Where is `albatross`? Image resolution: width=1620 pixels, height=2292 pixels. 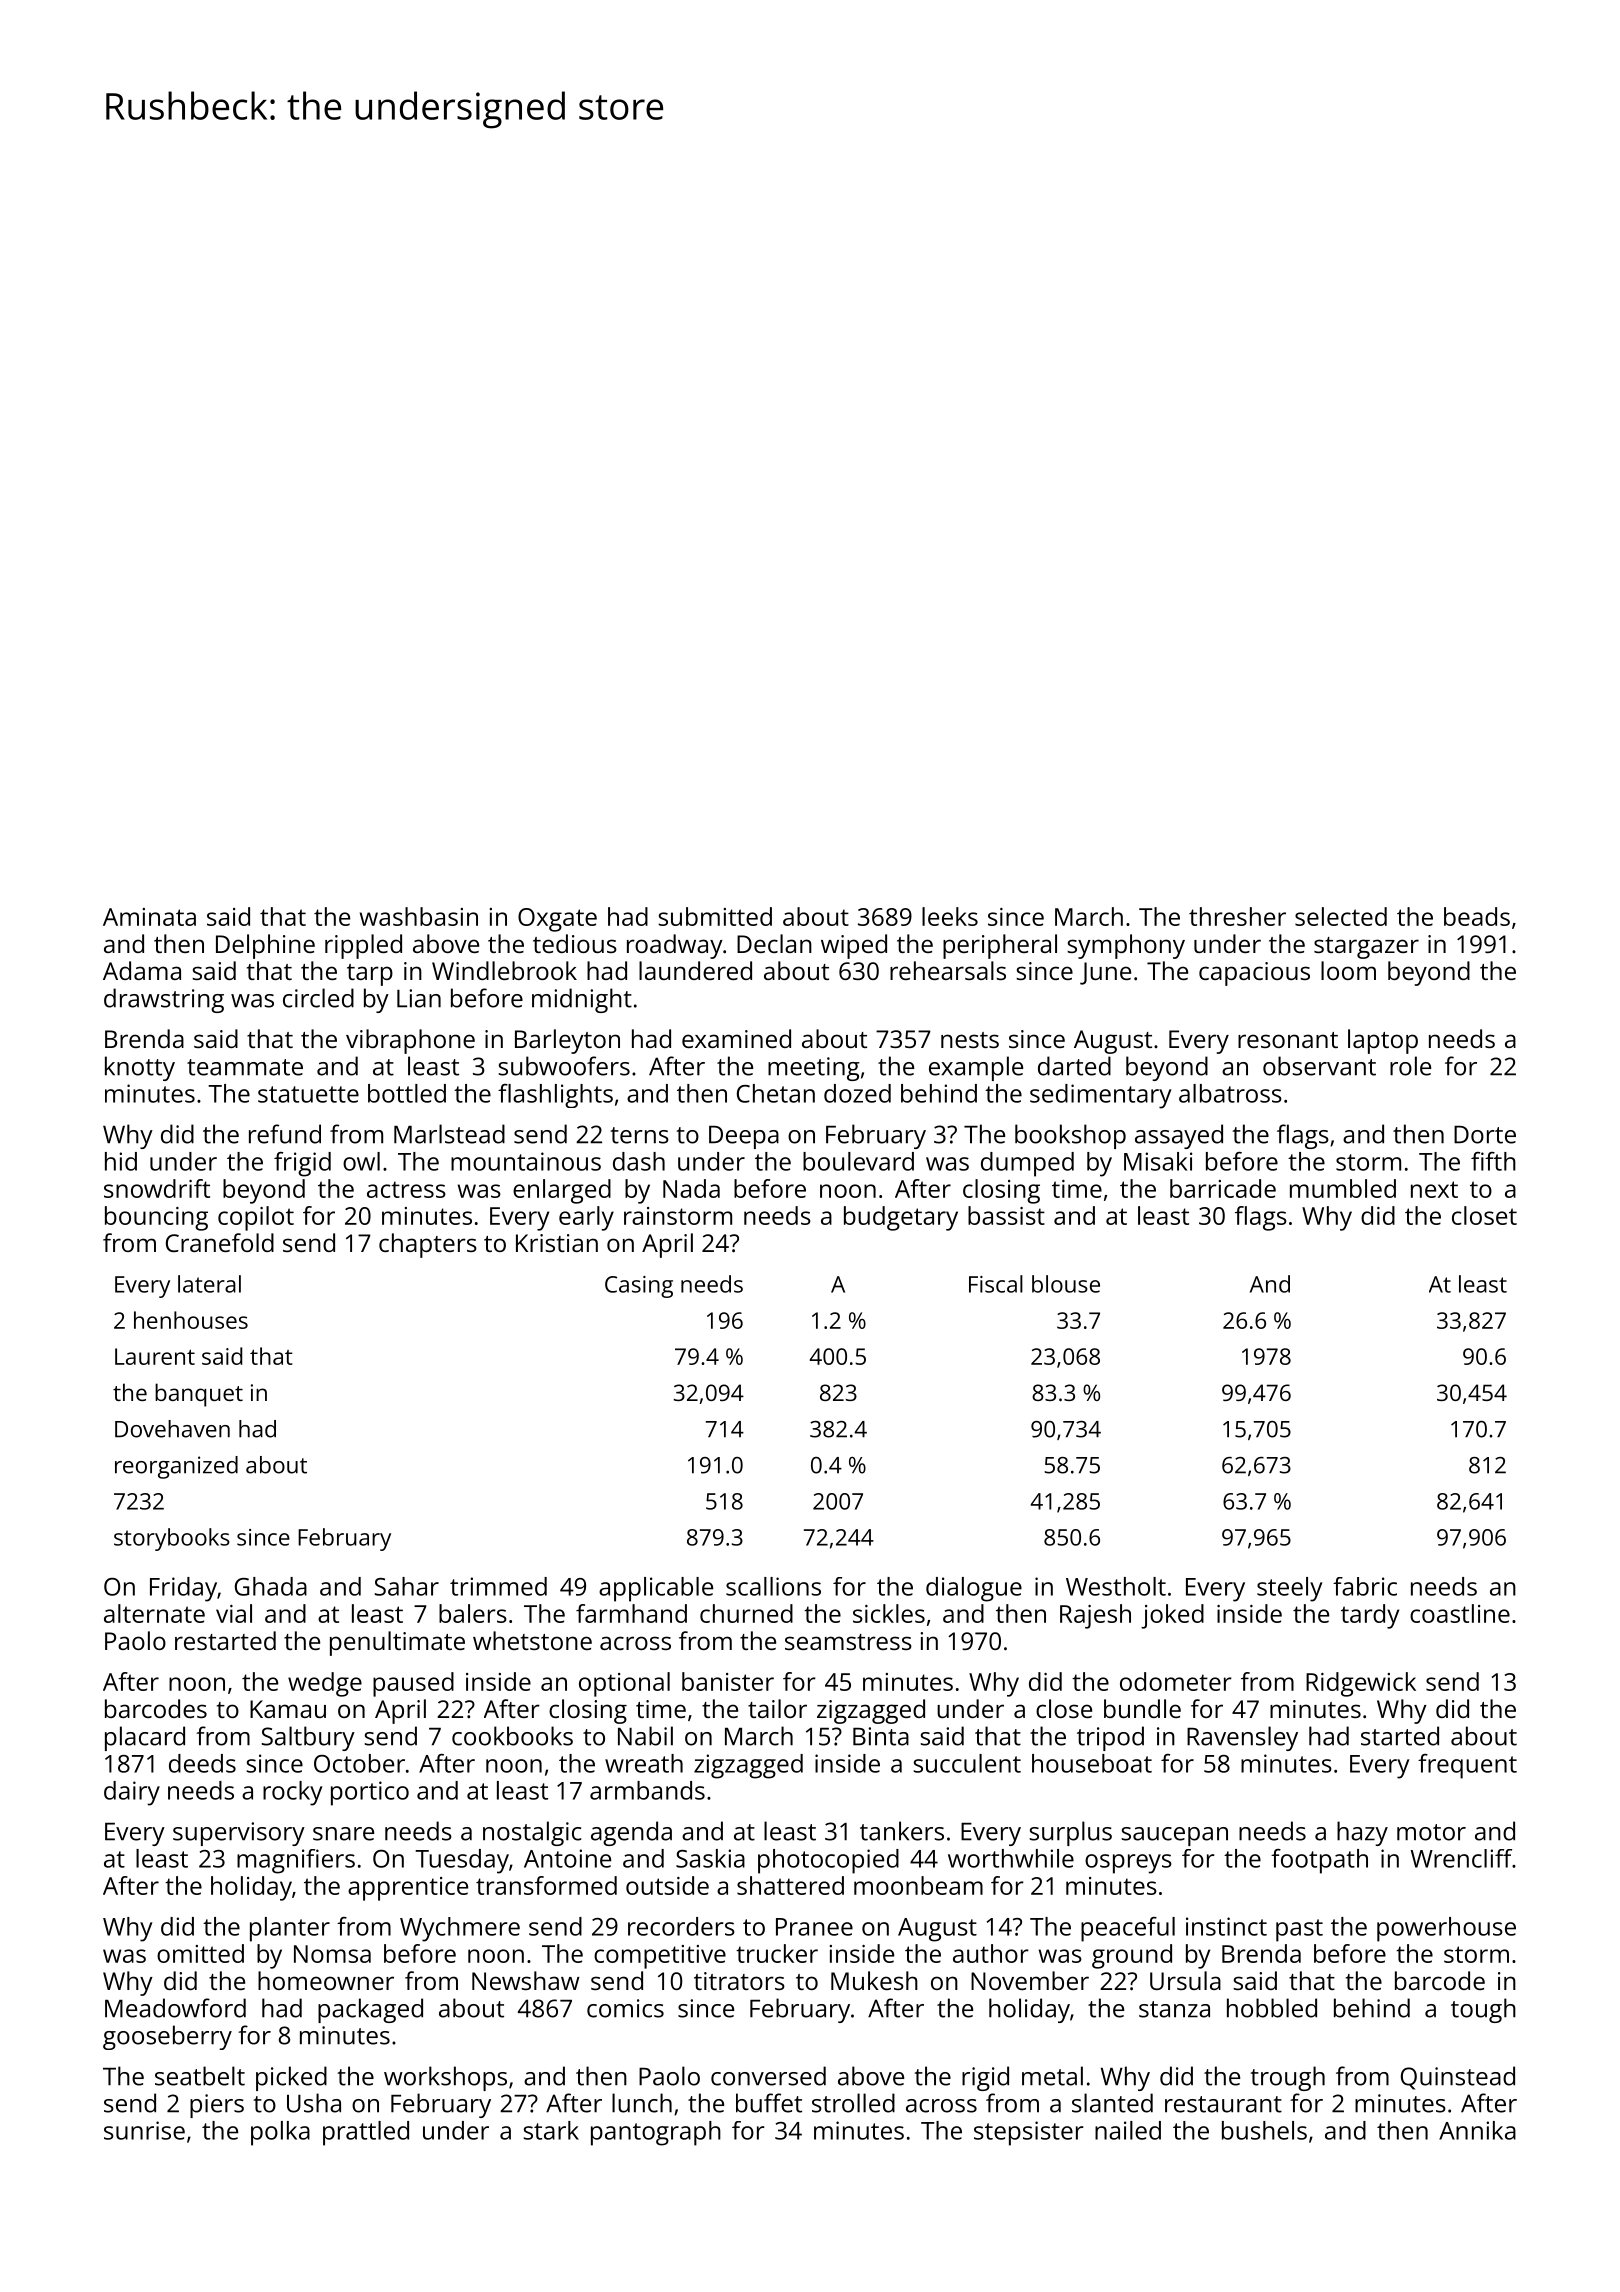
albatross is located at coordinates (1230, 1093).
